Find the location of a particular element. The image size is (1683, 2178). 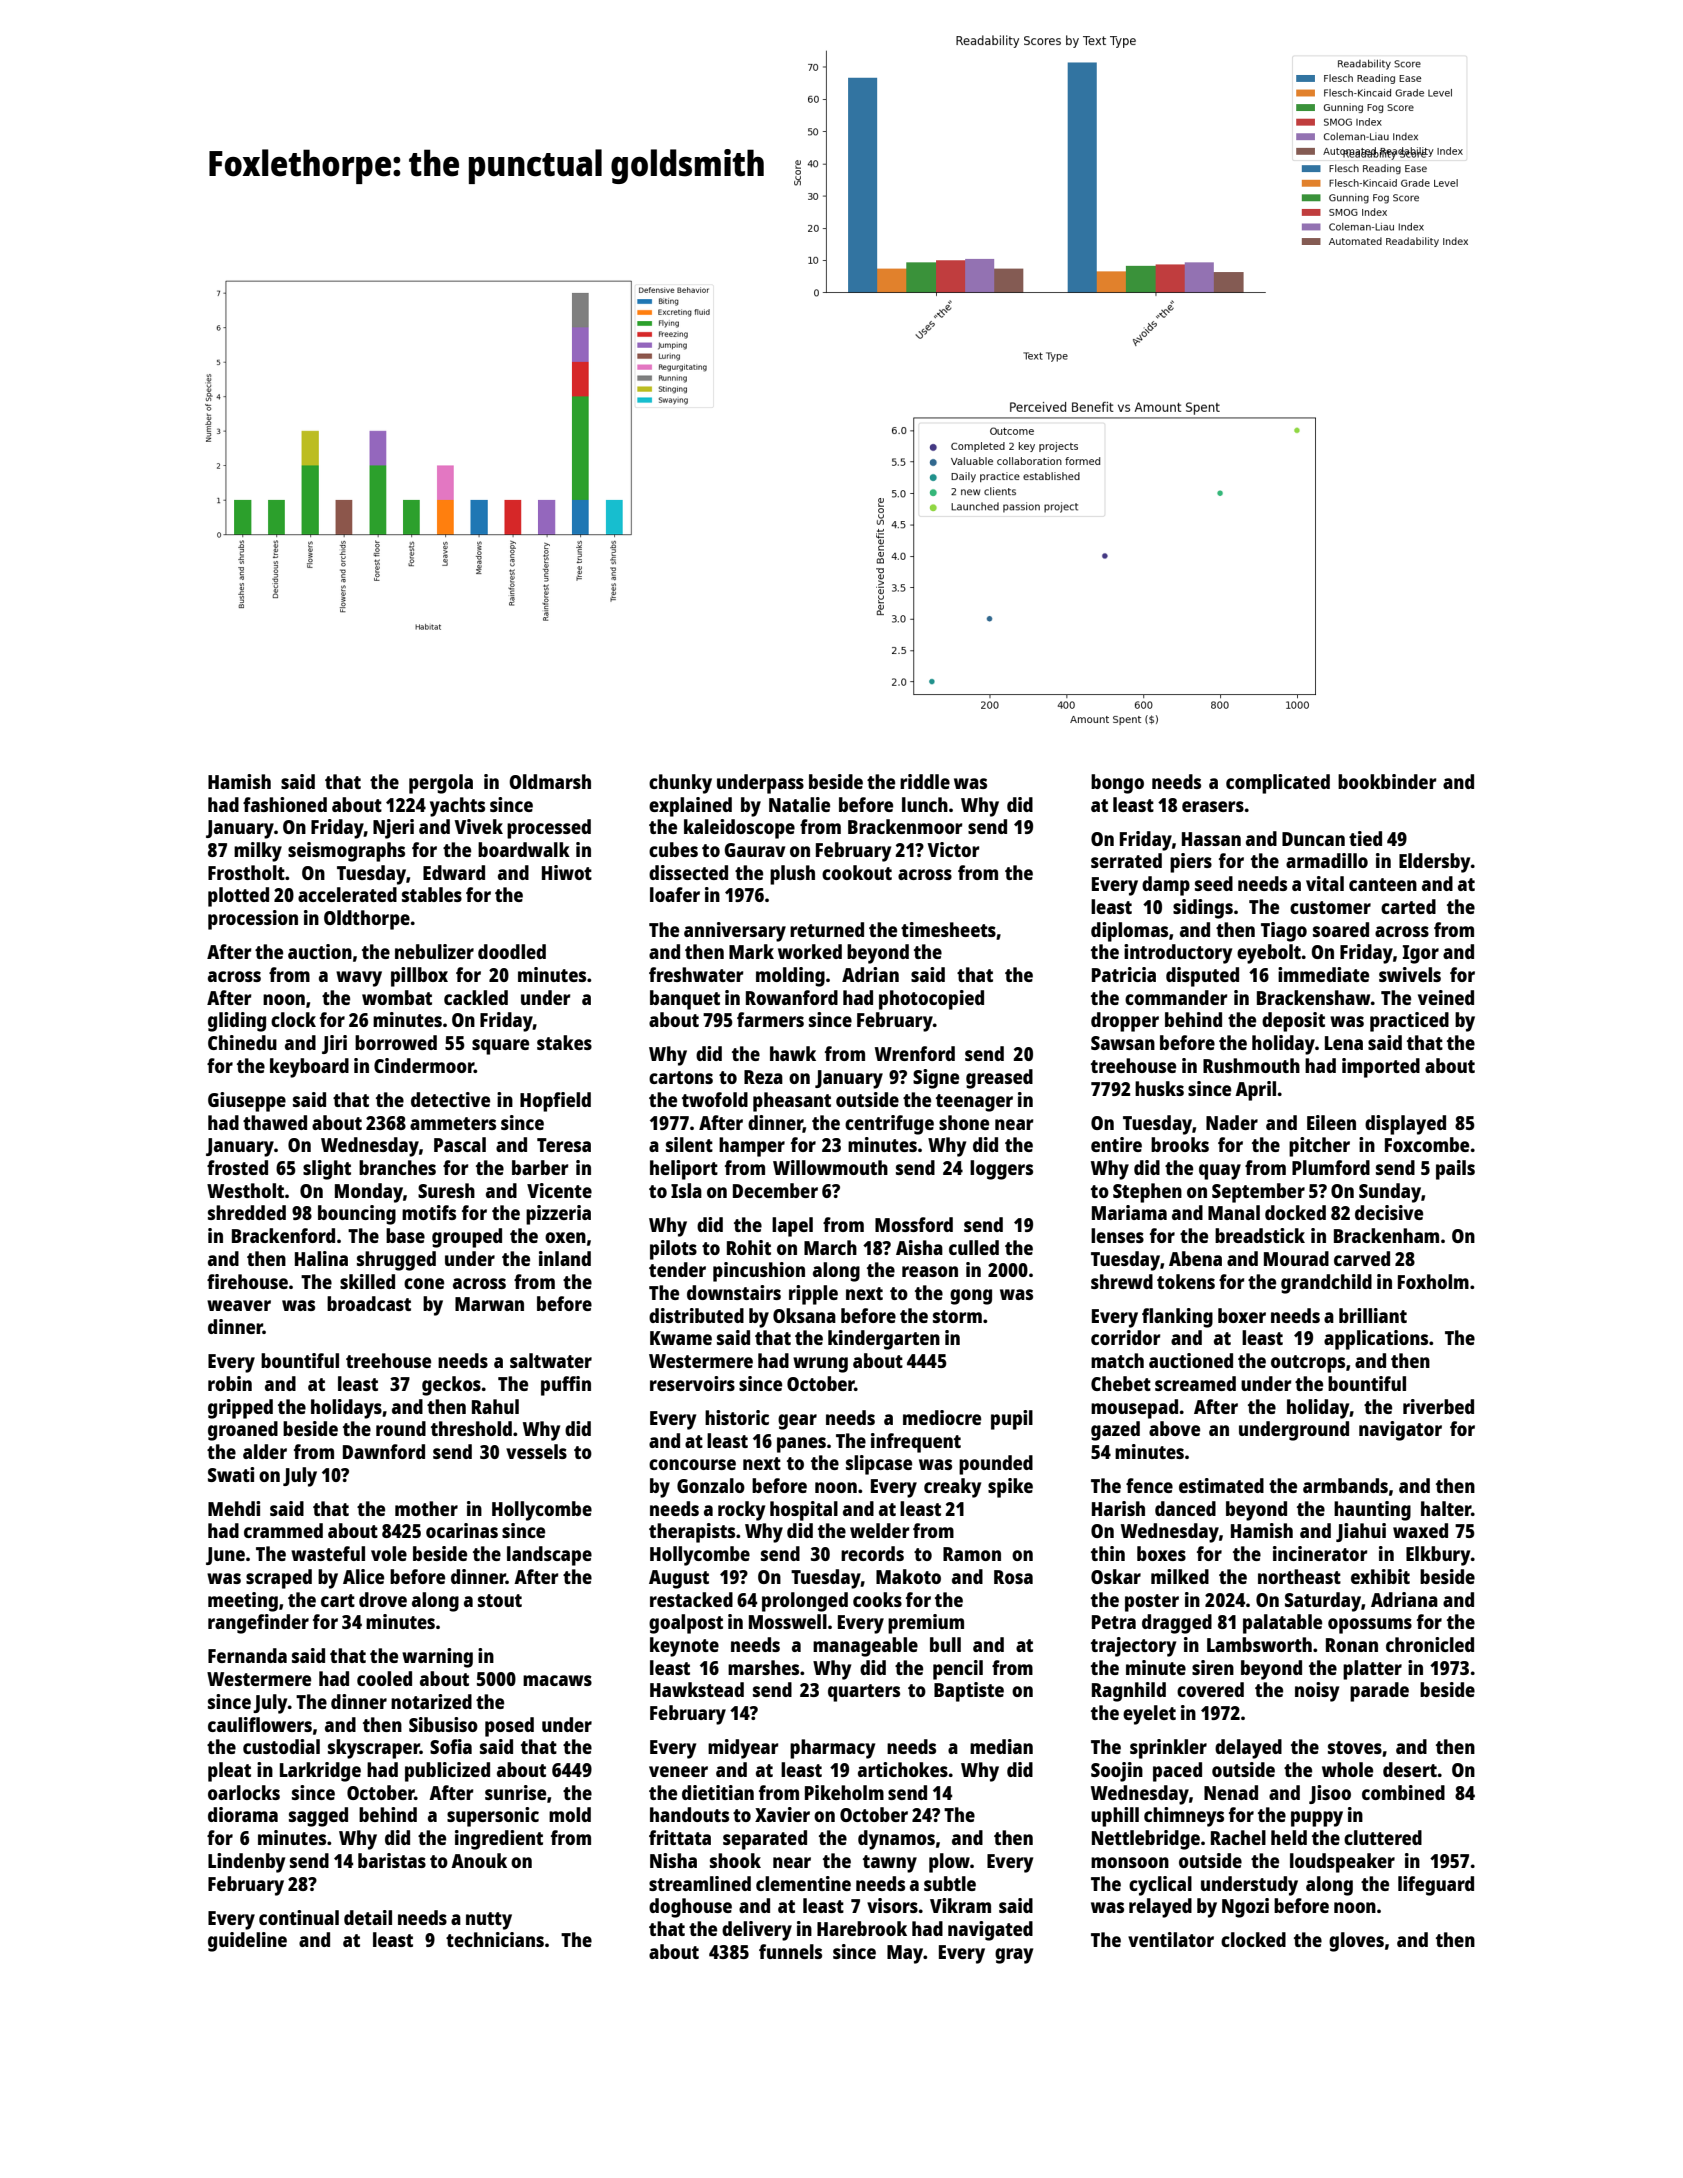

fashioned is located at coordinates (285, 804).
